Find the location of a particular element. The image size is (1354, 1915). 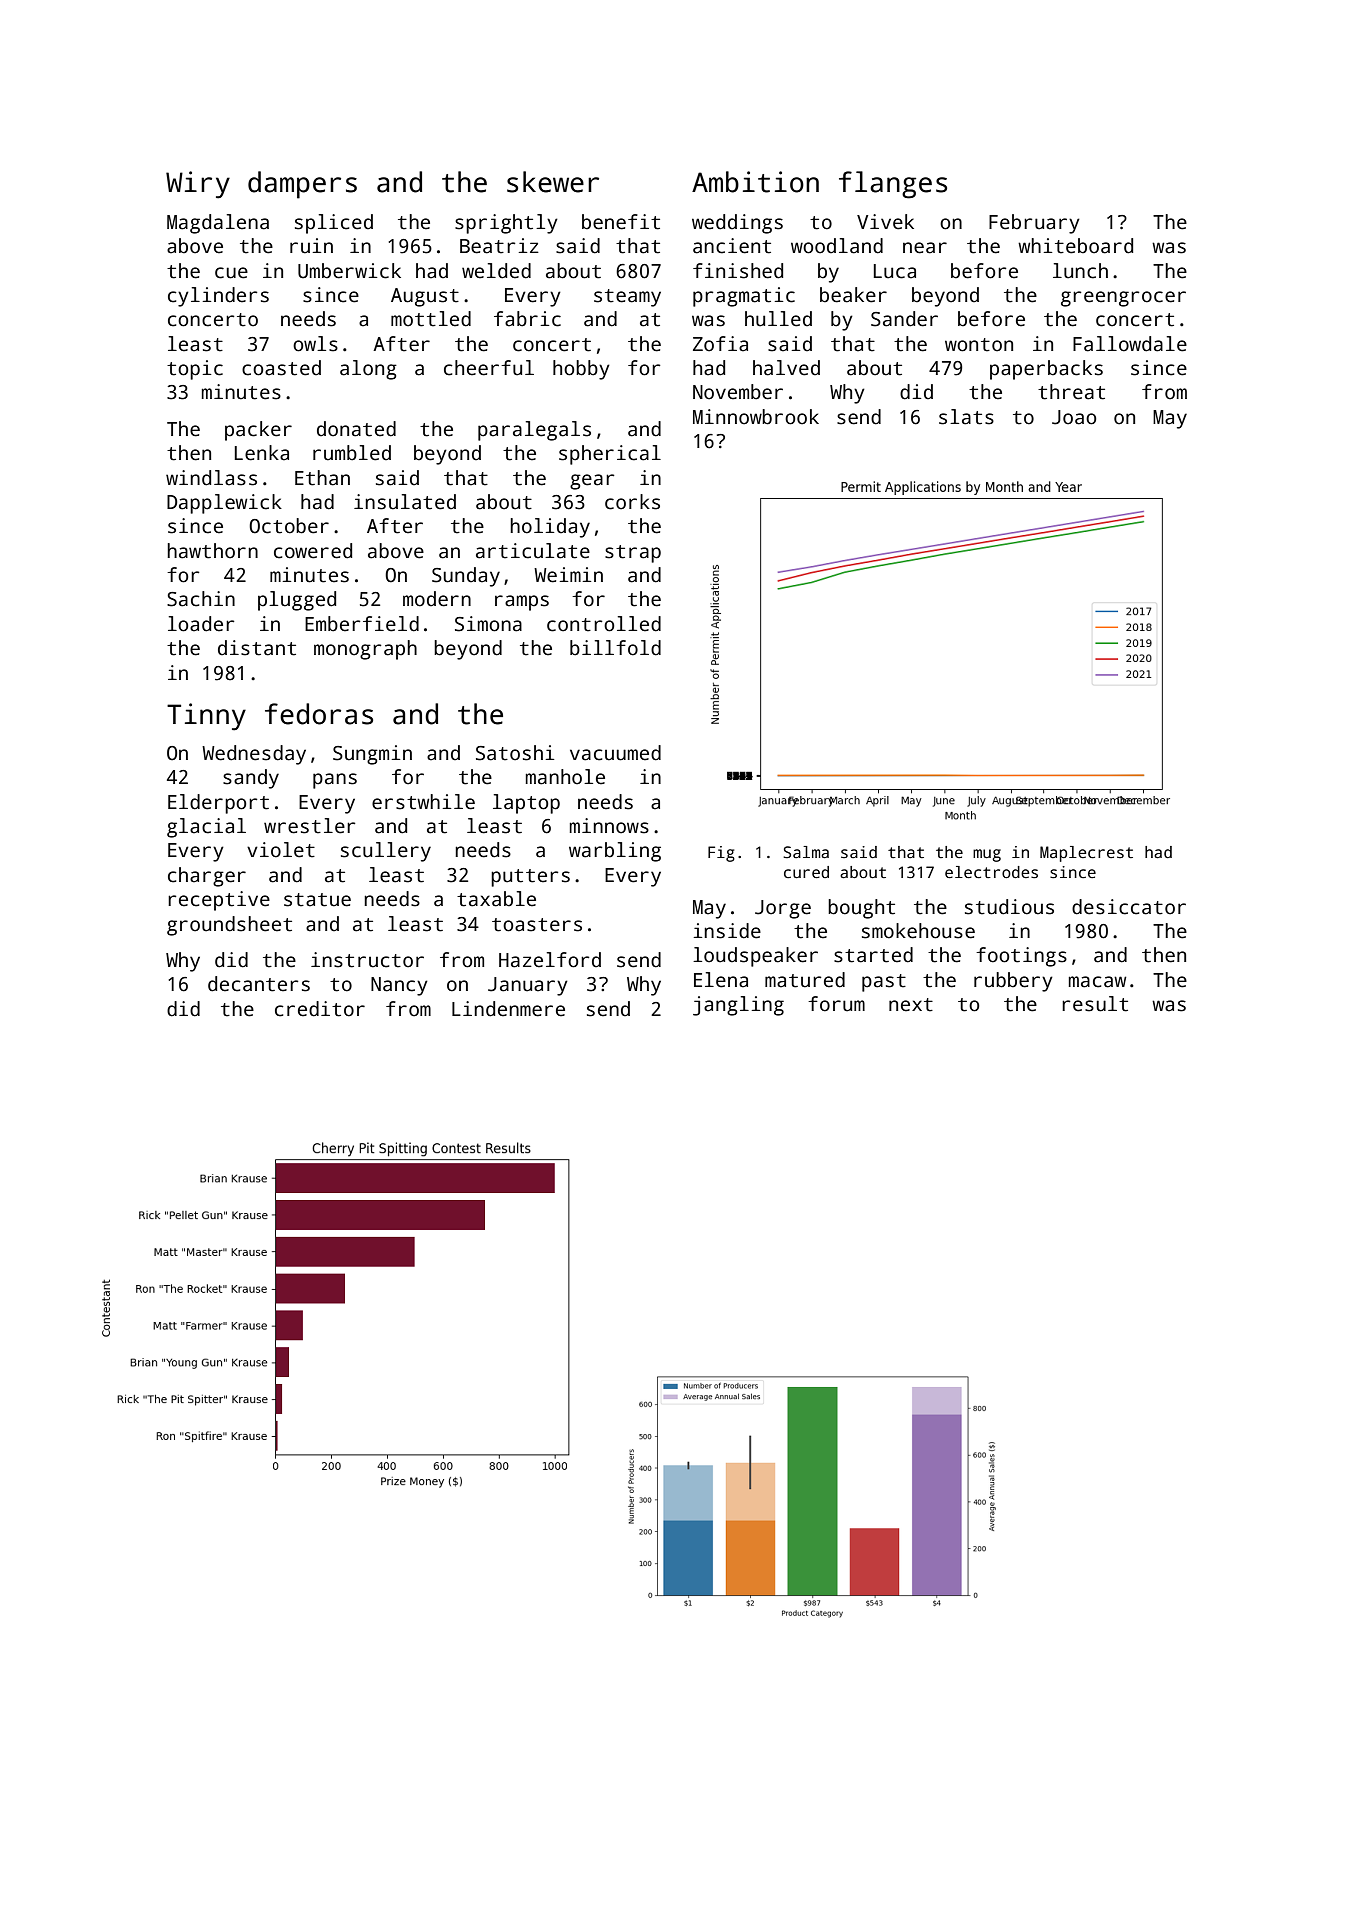

insulated is located at coordinates (405, 502).
